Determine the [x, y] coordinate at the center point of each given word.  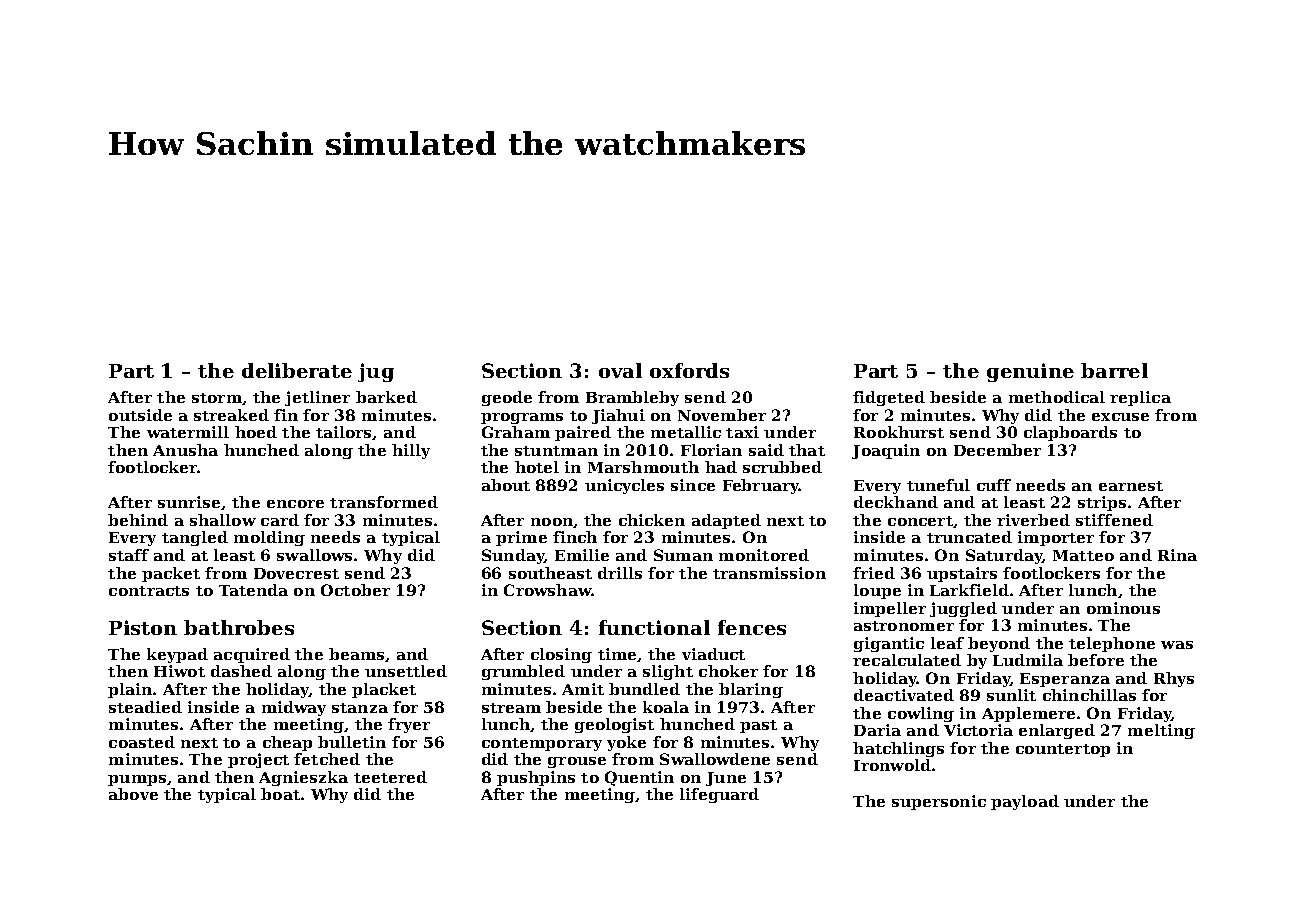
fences [752, 627]
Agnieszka [303, 778]
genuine [1030, 372]
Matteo [1083, 555]
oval [620, 370]
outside [140, 415]
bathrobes [239, 627]
